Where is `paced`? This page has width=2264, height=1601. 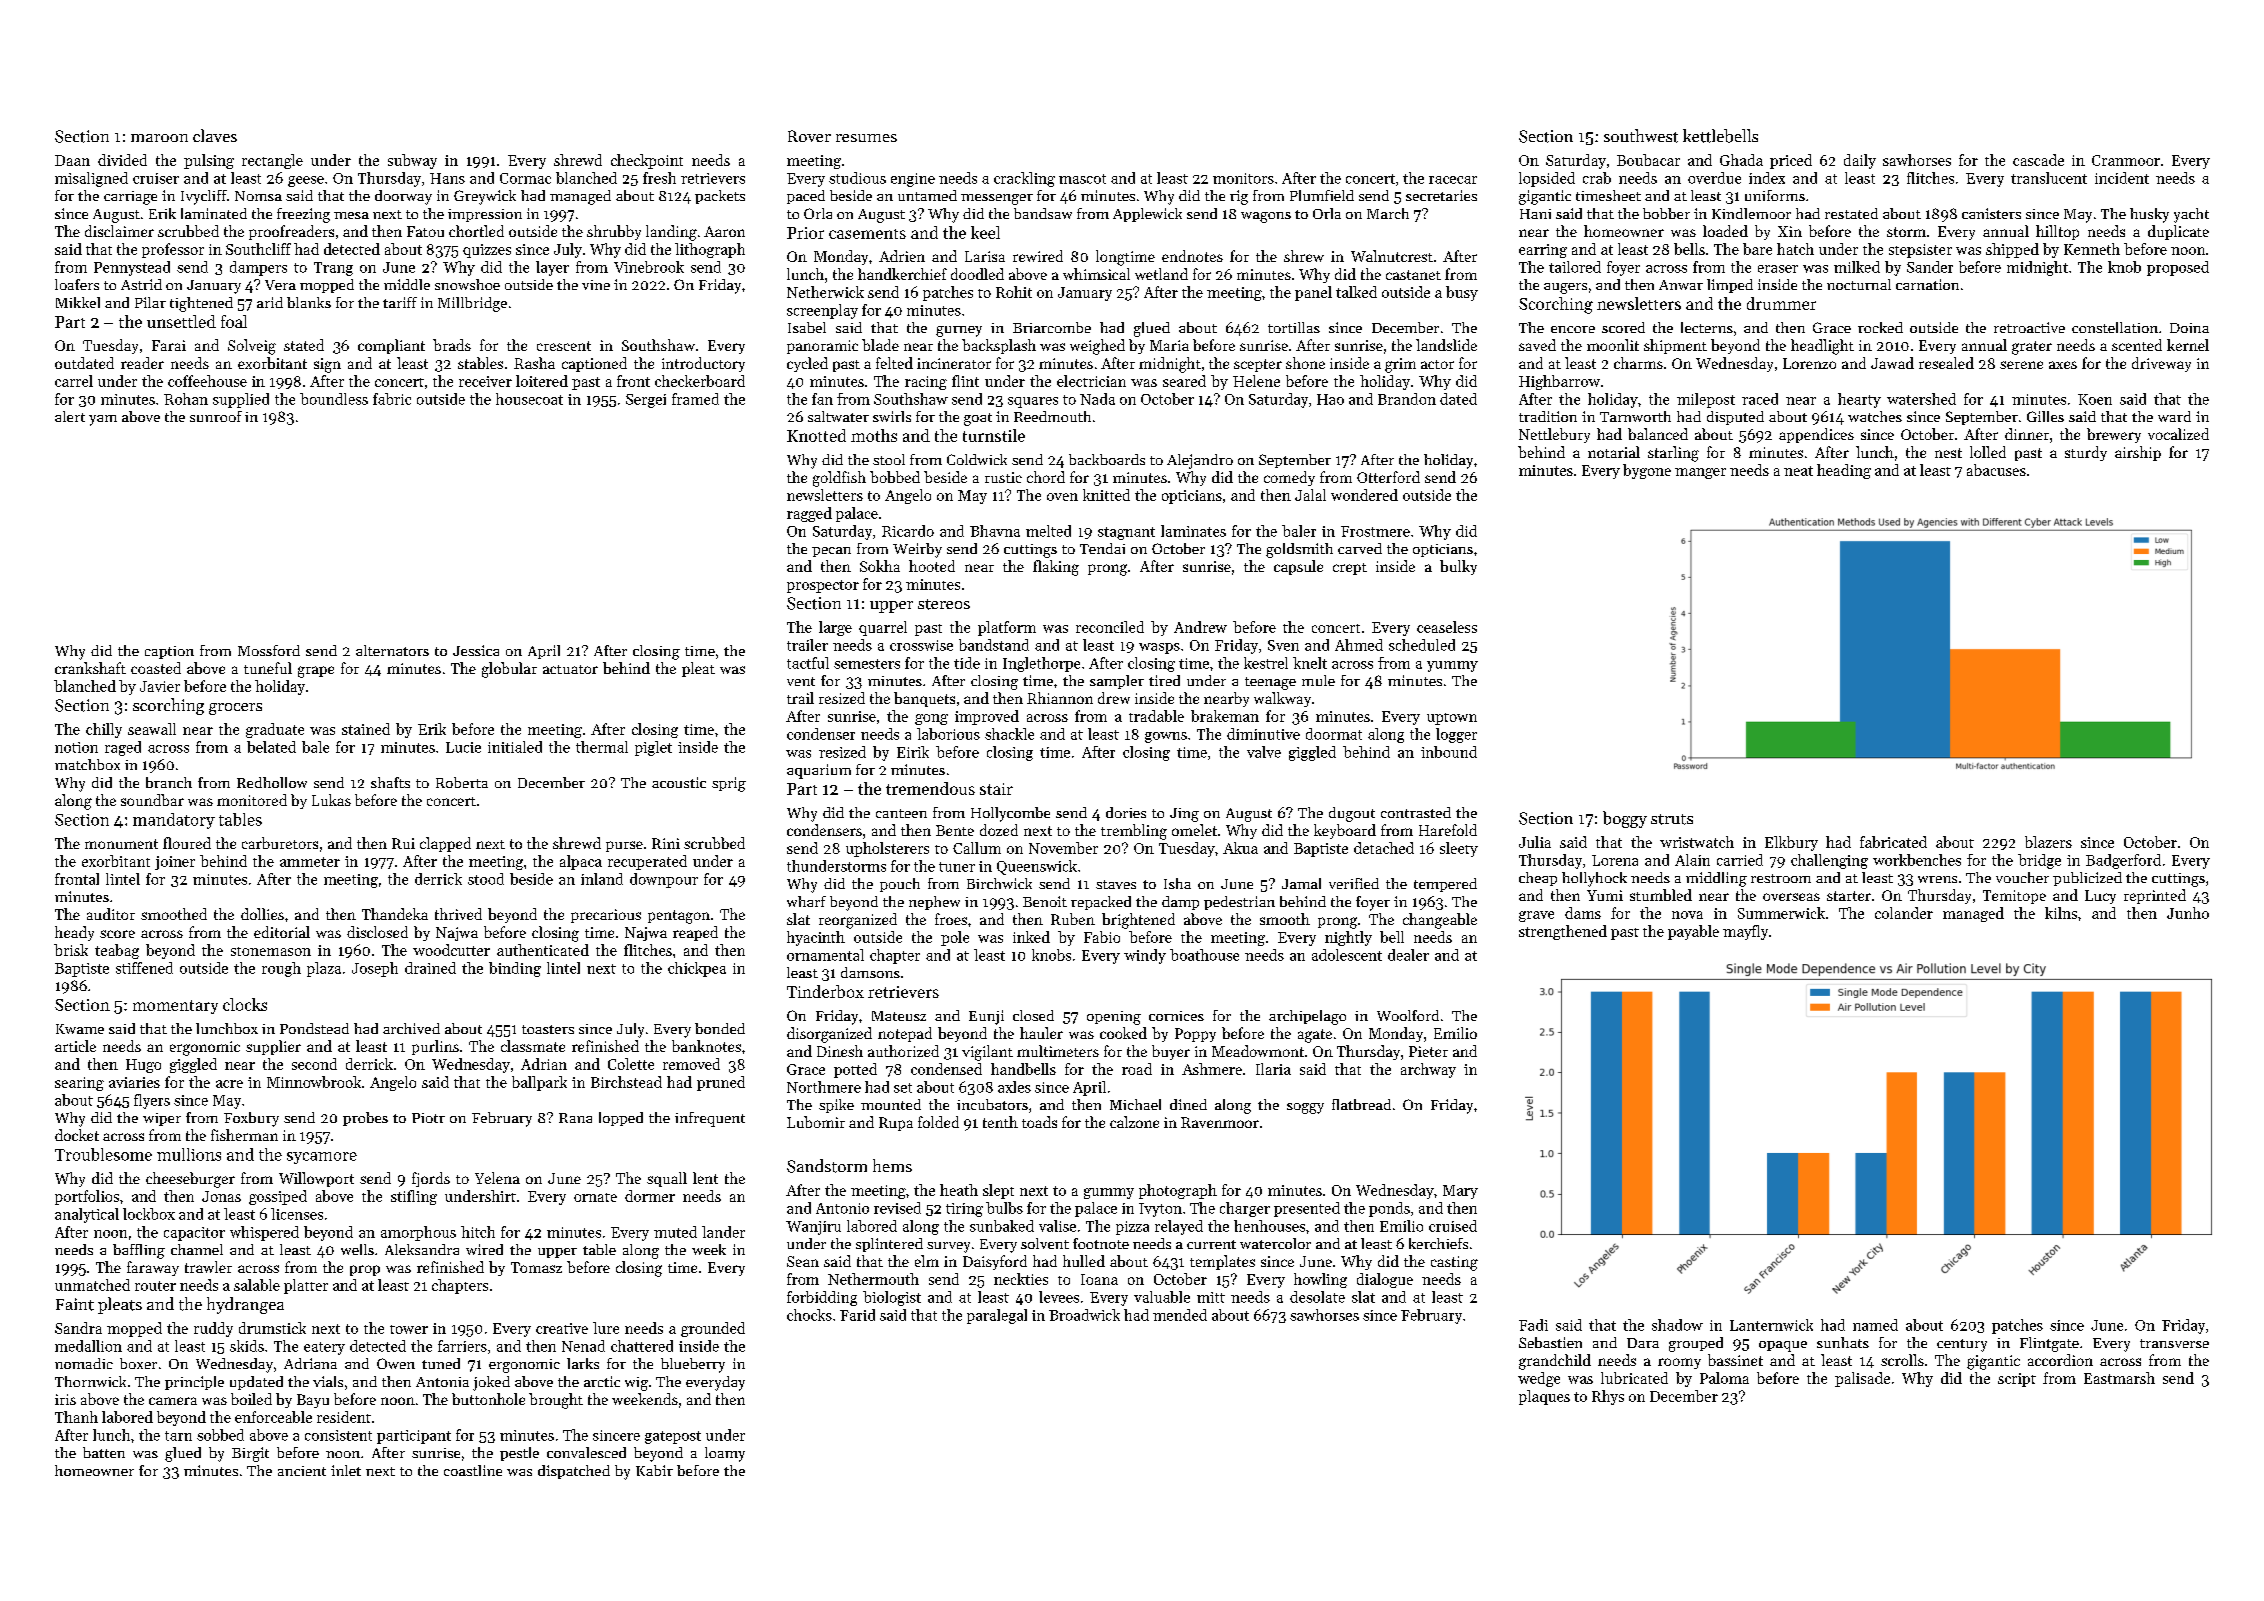
paced is located at coordinates (806, 197).
